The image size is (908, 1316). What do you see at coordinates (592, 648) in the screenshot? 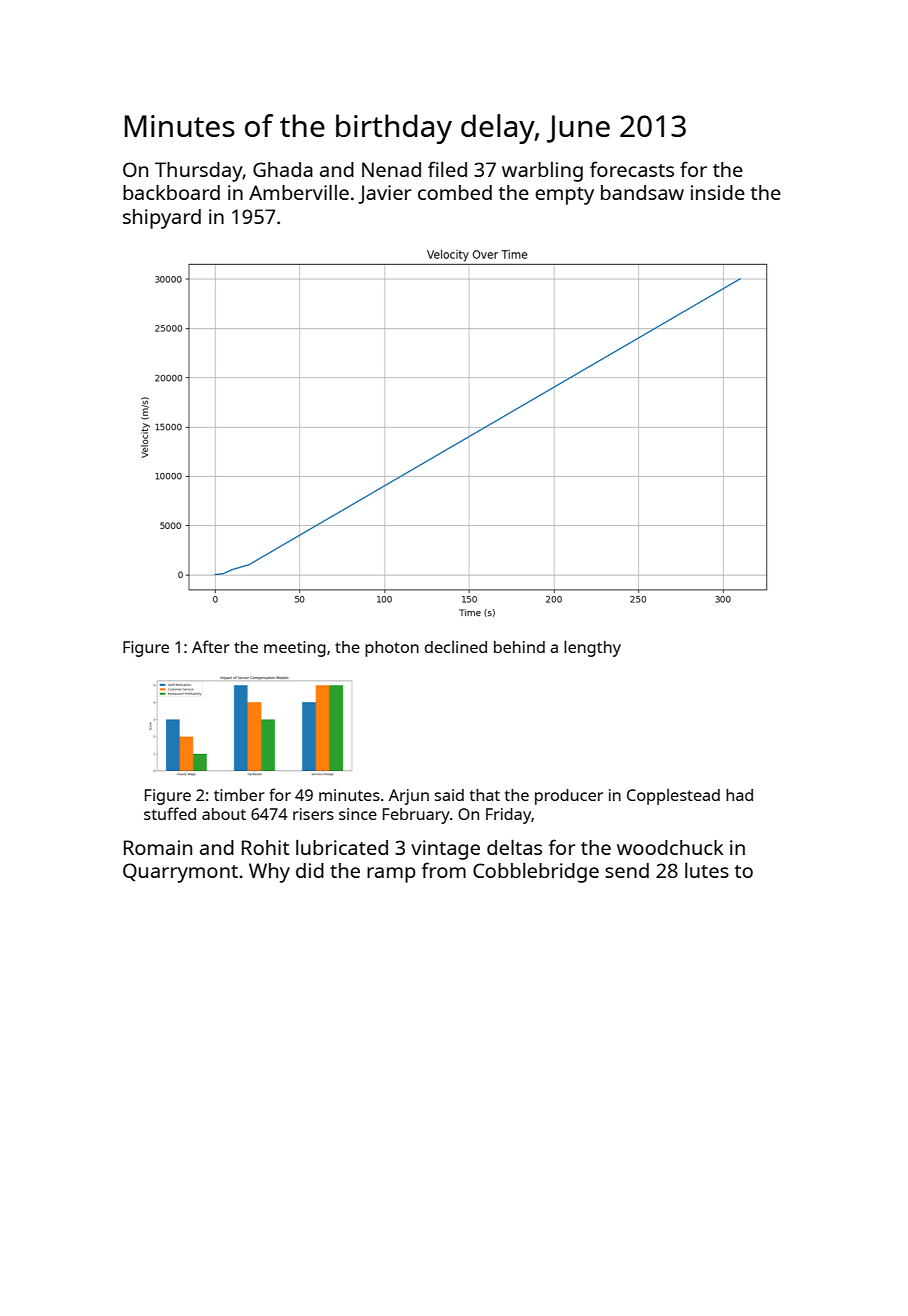
I see `lengthy` at bounding box center [592, 648].
